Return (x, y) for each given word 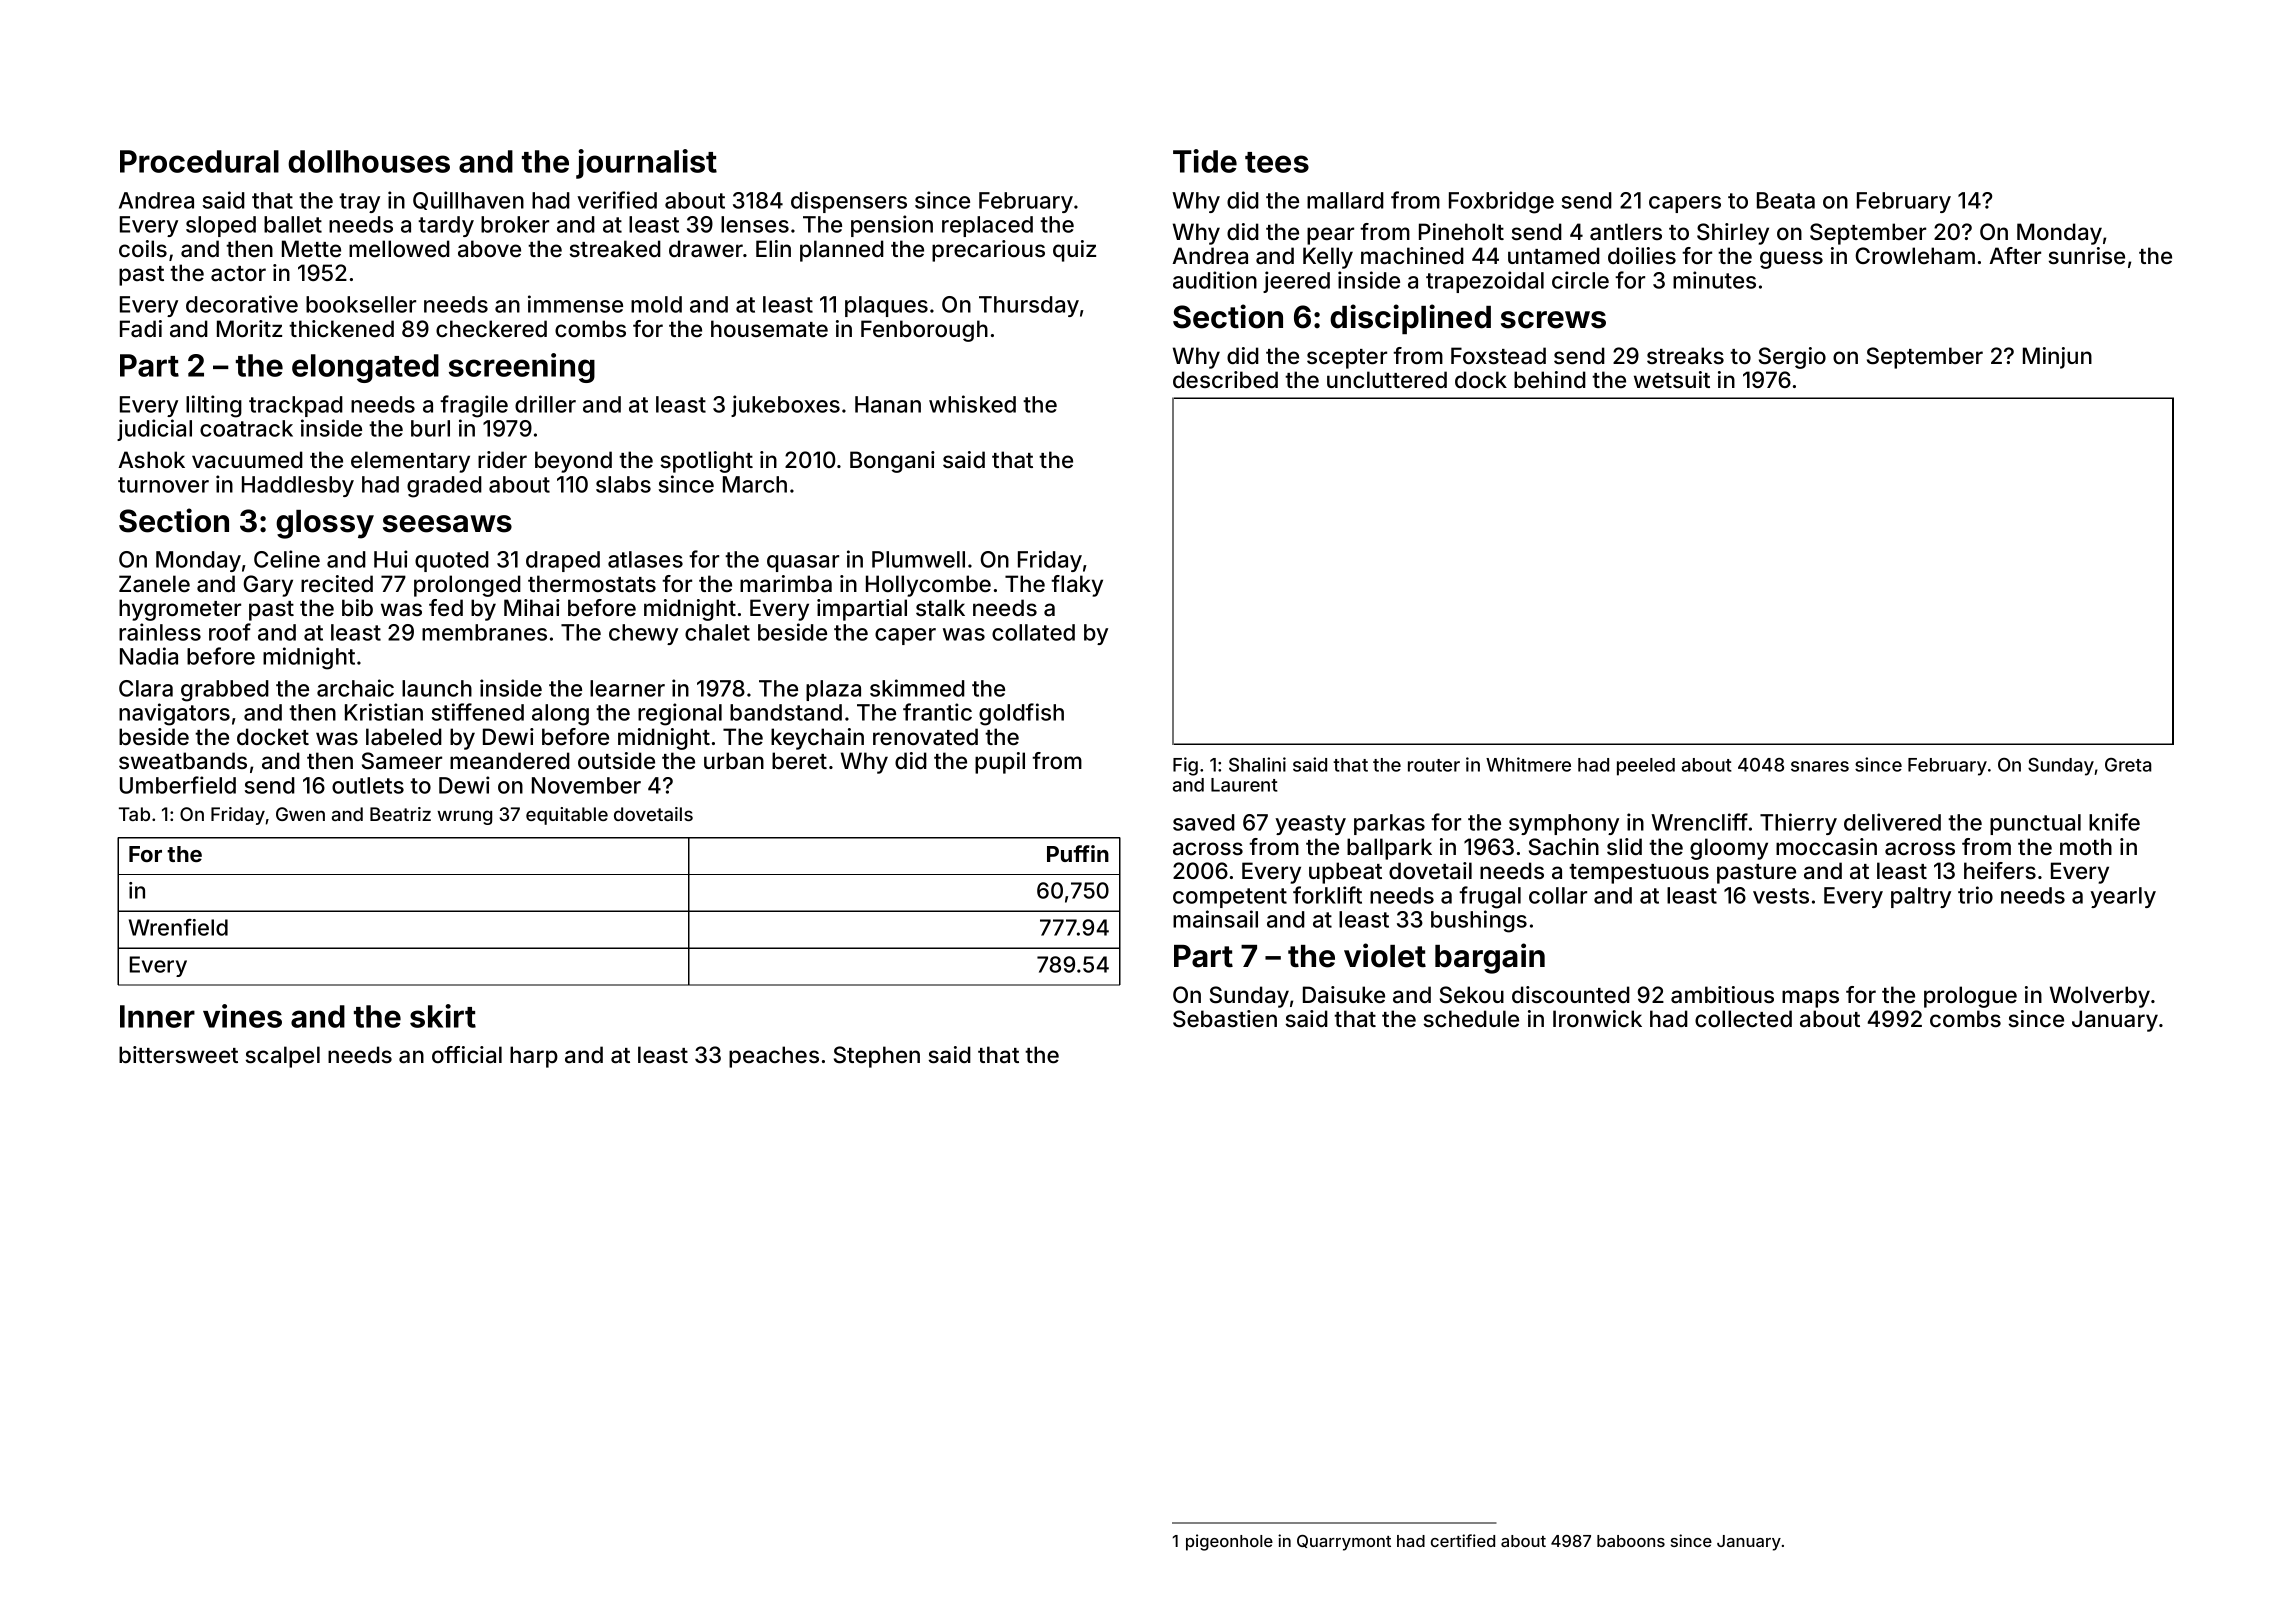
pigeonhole (1229, 1542)
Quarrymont (1344, 1543)
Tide (1205, 161)
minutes (1714, 280)
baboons (1631, 1541)
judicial (154, 430)
